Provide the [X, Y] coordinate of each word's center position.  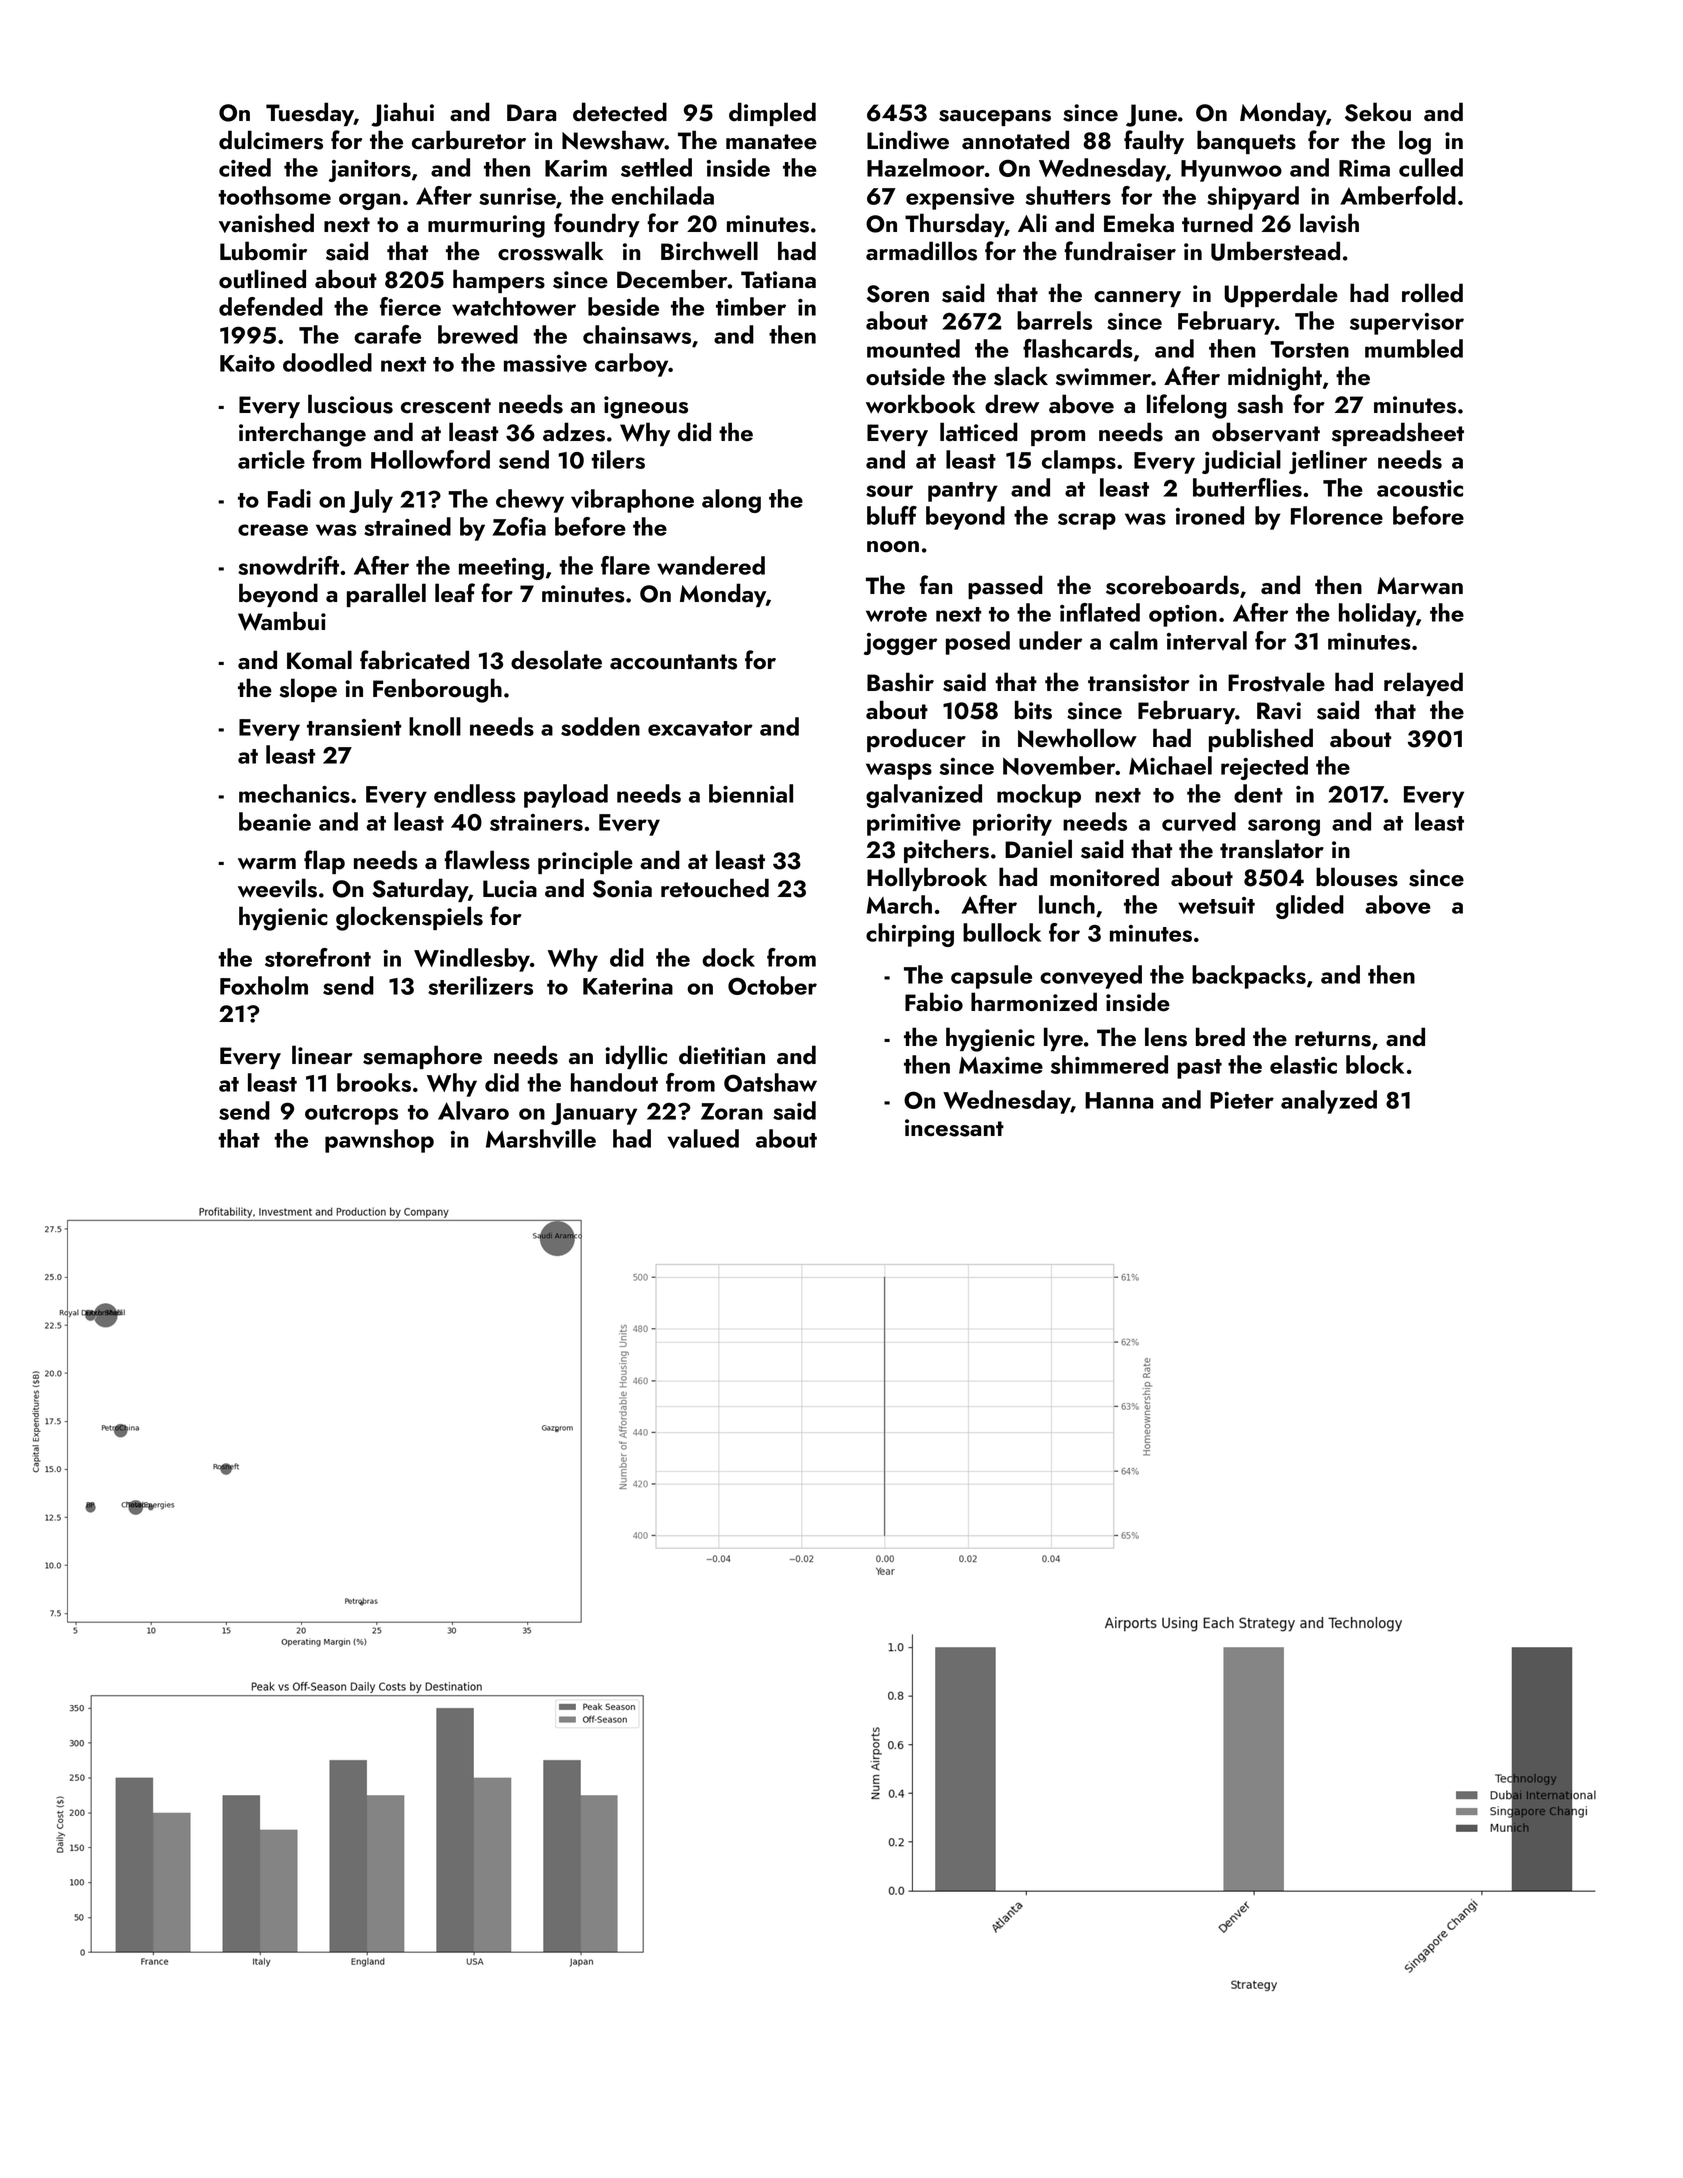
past [1199, 1069]
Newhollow [1077, 738]
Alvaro [473, 1111]
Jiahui [402, 114]
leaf [455, 593]
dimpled [772, 114]
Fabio [934, 1002]
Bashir [900, 682]
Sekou [1378, 112]
